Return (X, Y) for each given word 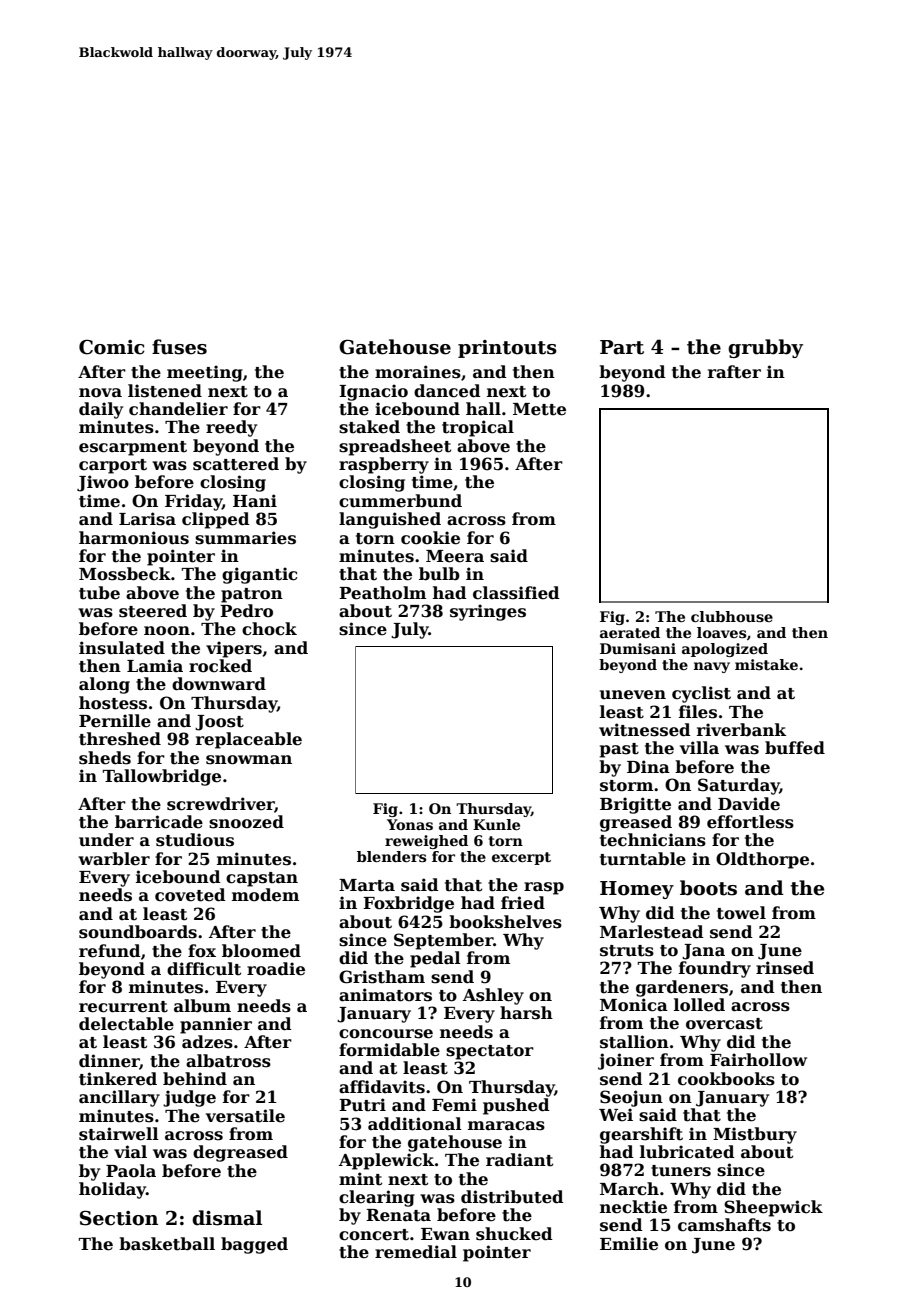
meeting (205, 373)
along (104, 685)
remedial (416, 1252)
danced (447, 391)
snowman (249, 760)
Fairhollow (758, 1060)
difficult (204, 969)
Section (119, 1218)
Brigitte (635, 805)
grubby (765, 348)
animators (385, 995)
